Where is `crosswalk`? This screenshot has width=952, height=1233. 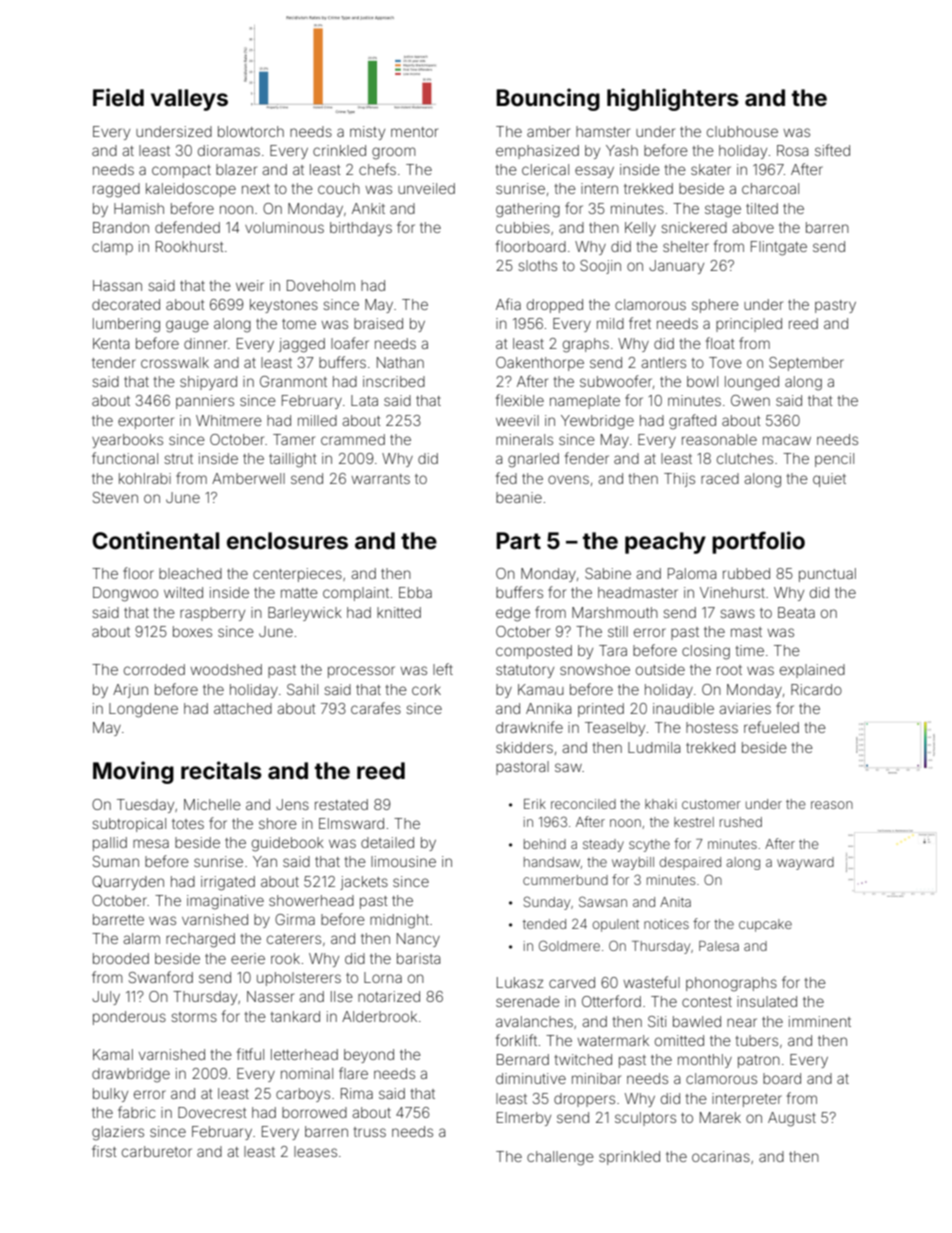
crosswalk is located at coordinates (175, 362).
